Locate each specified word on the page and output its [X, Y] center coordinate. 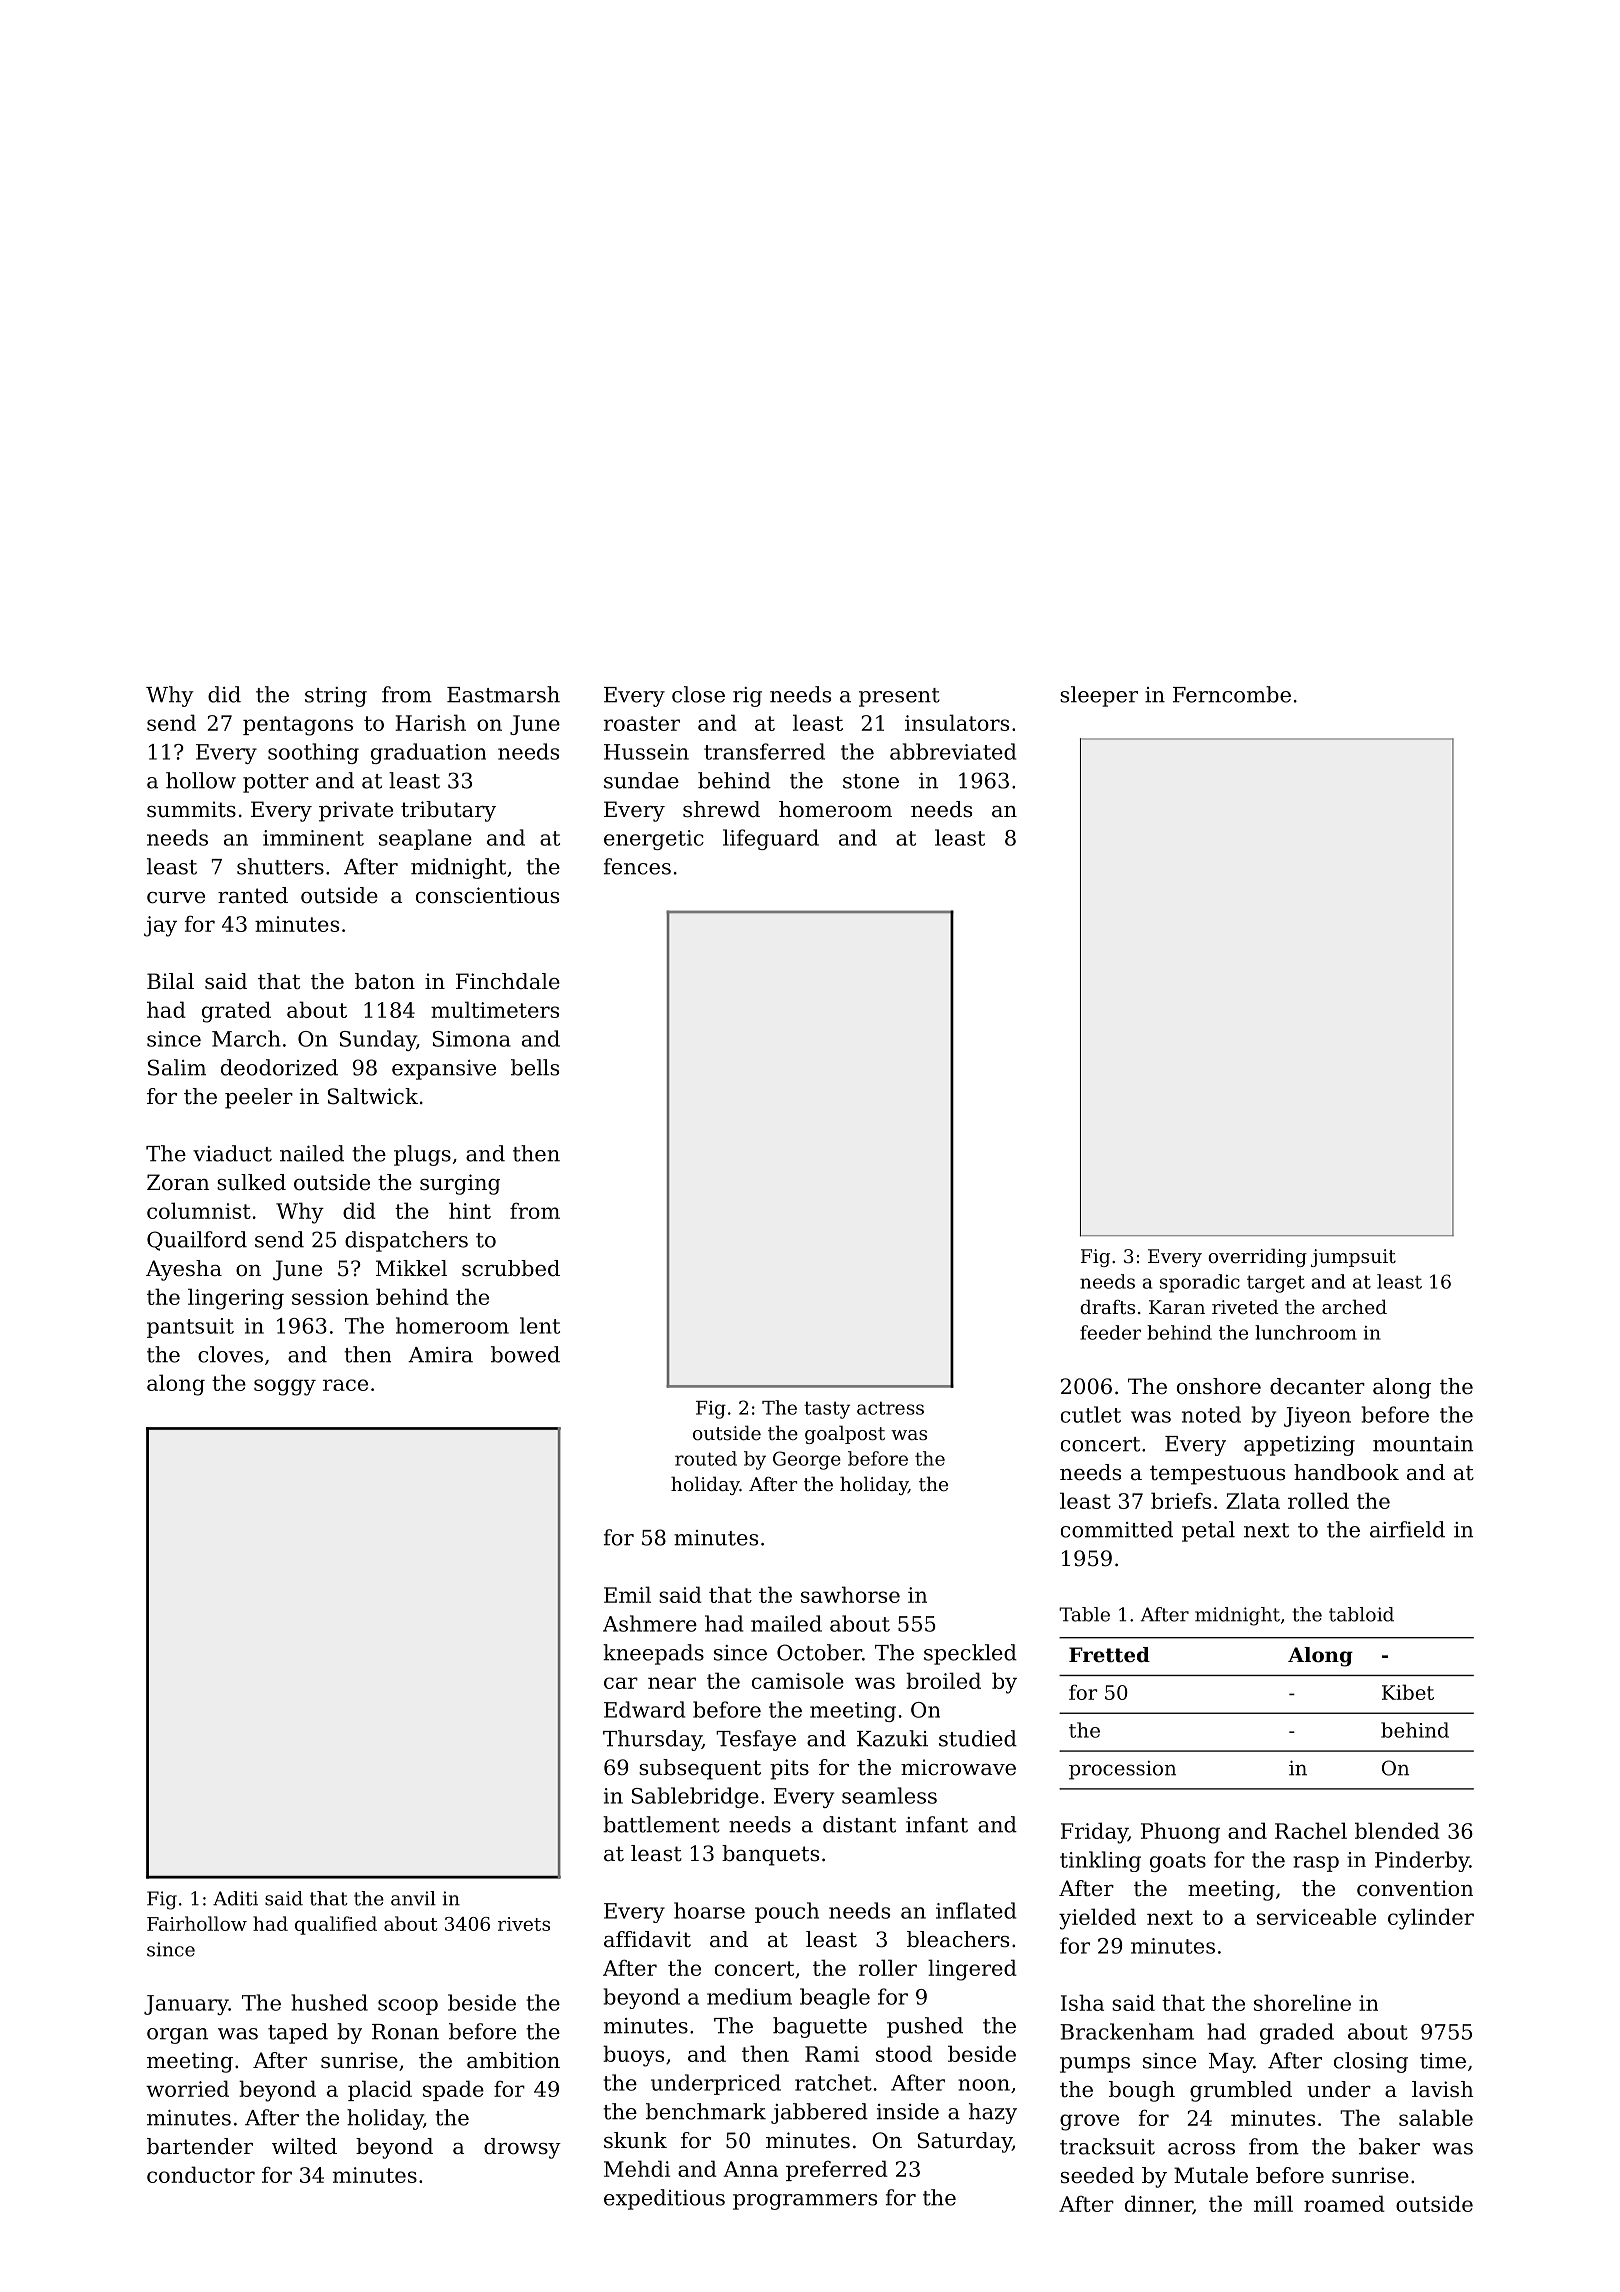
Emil [627, 1594]
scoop [408, 2007]
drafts [1107, 1306]
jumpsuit [1353, 1258]
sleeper [1099, 696]
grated [236, 1012]
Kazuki [892, 1738]
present [899, 697]
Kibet [1408, 1692]
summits [191, 809]
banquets [770, 1855]
